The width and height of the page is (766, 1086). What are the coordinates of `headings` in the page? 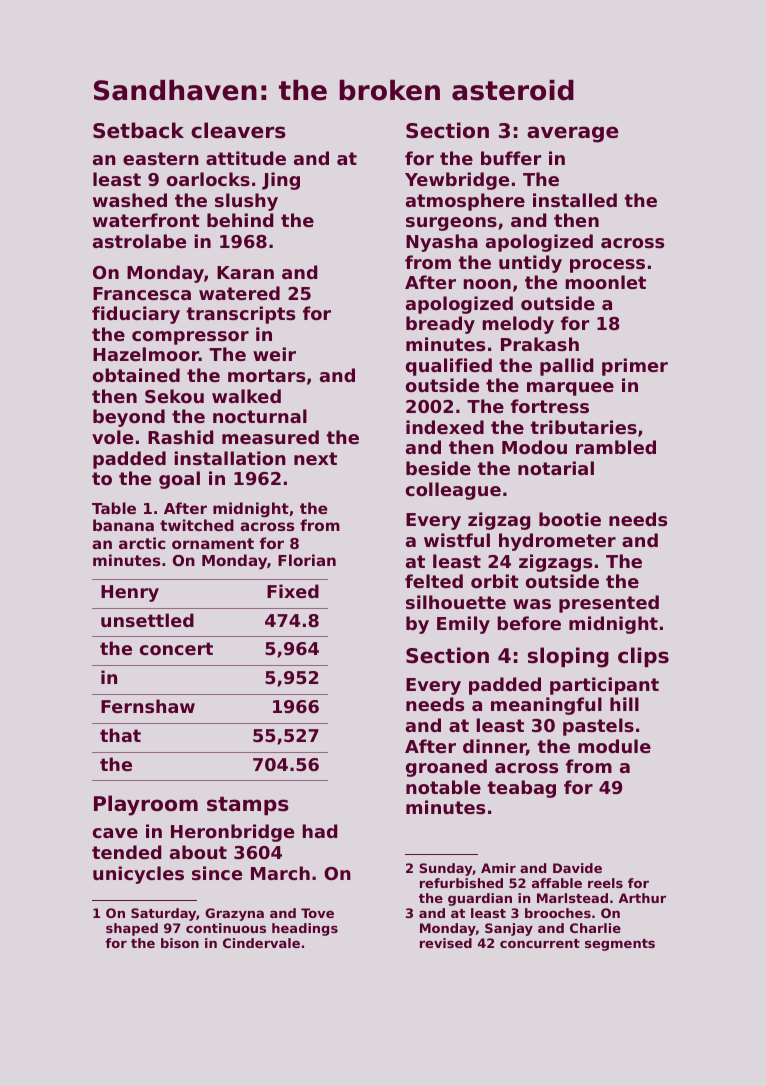 It's located at (305, 929).
